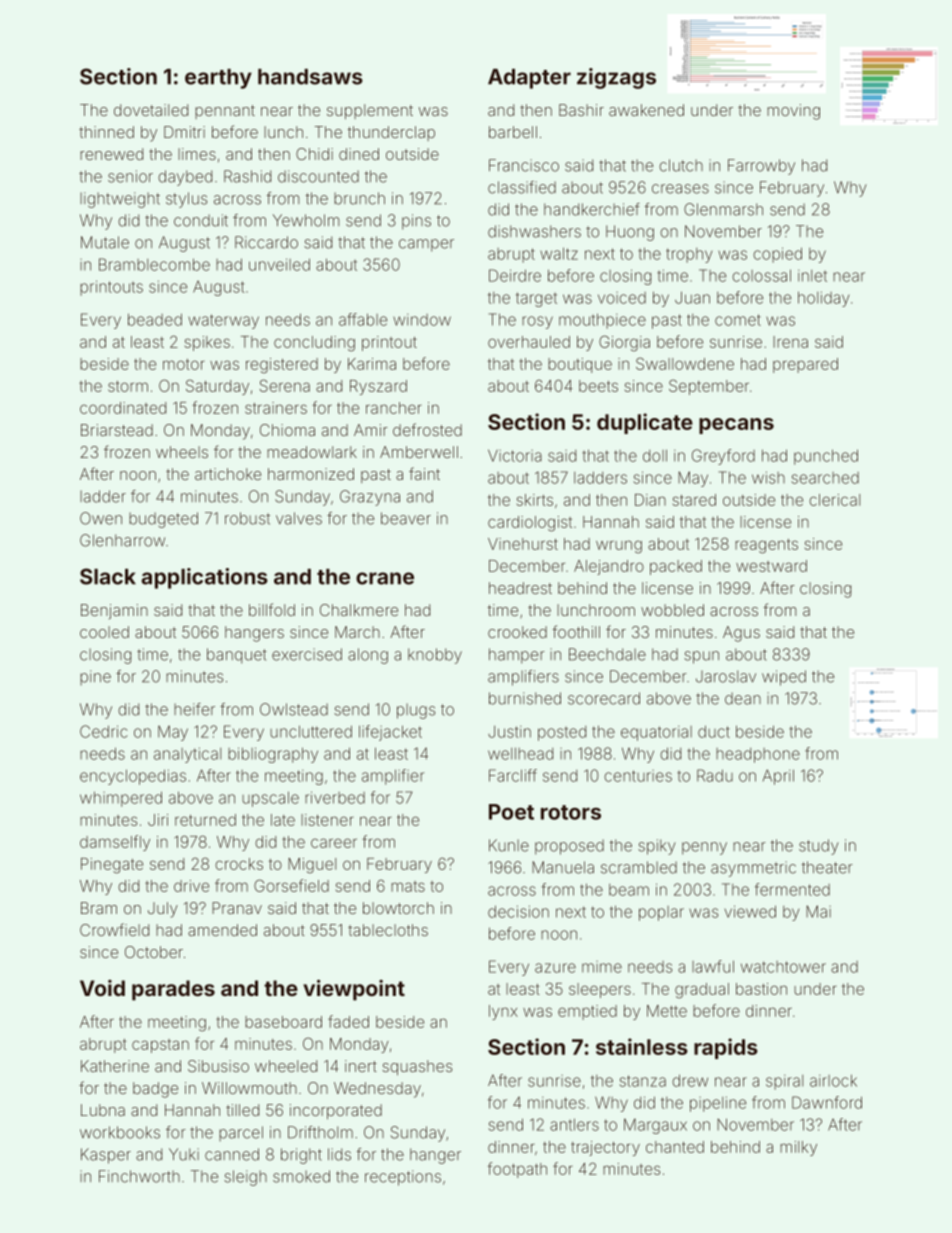 This page has width=952, height=1233. I want to click on Juan, so click(692, 297).
